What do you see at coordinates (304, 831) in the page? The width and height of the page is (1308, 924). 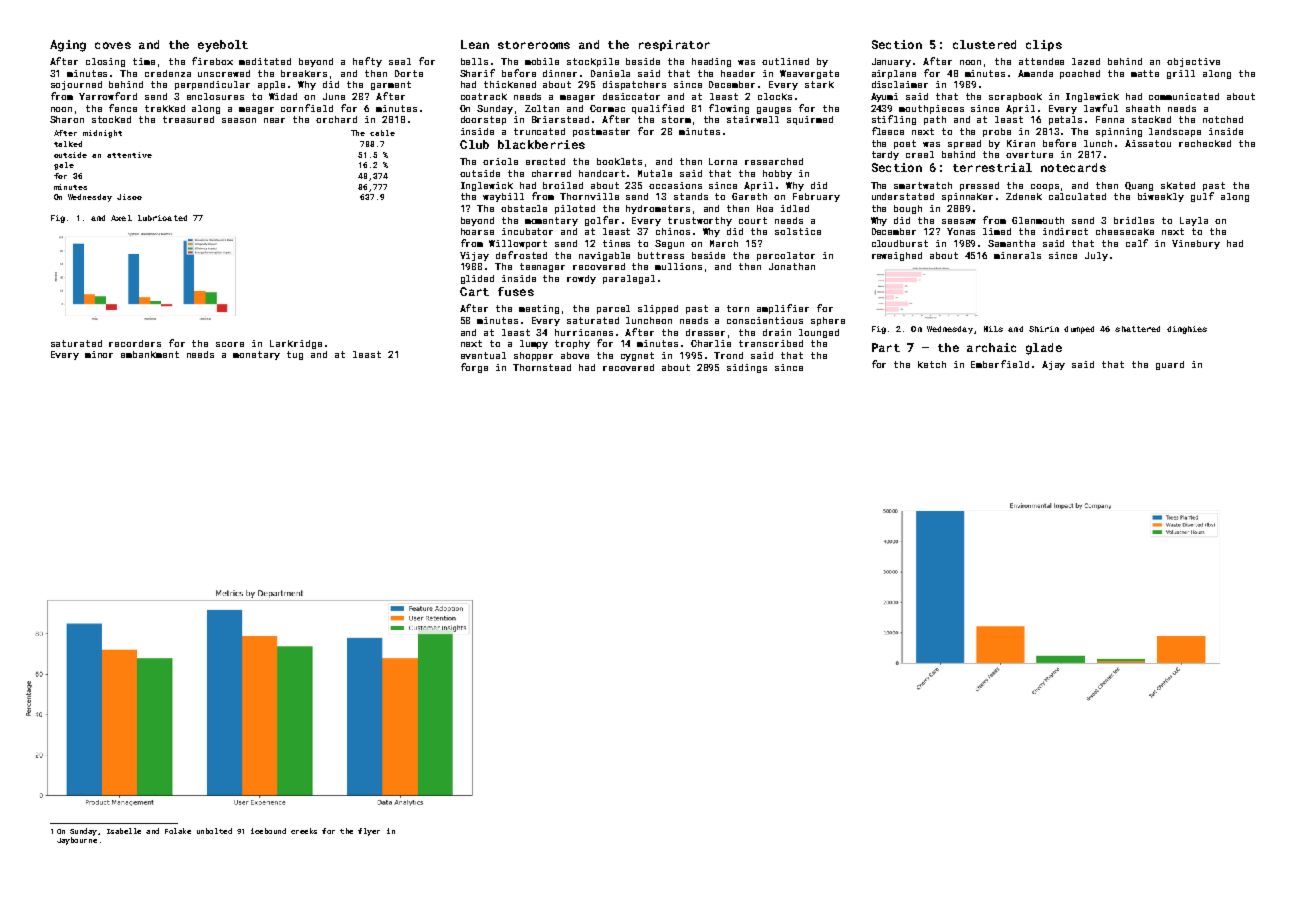 I see `creeks` at bounding box center [304, 831].
